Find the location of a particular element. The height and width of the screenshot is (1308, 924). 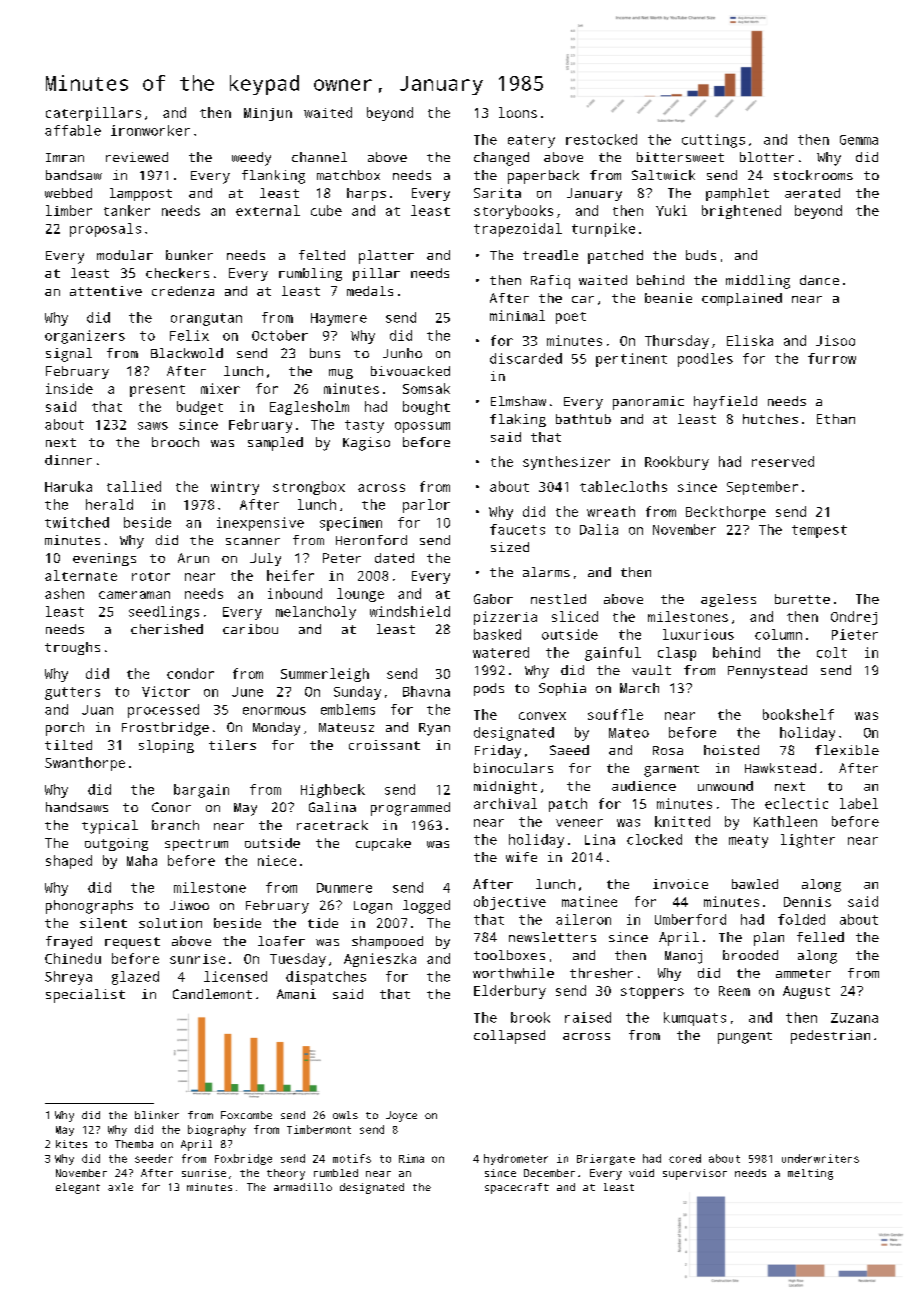

rumbled is located at coordinates (336, 1173).
